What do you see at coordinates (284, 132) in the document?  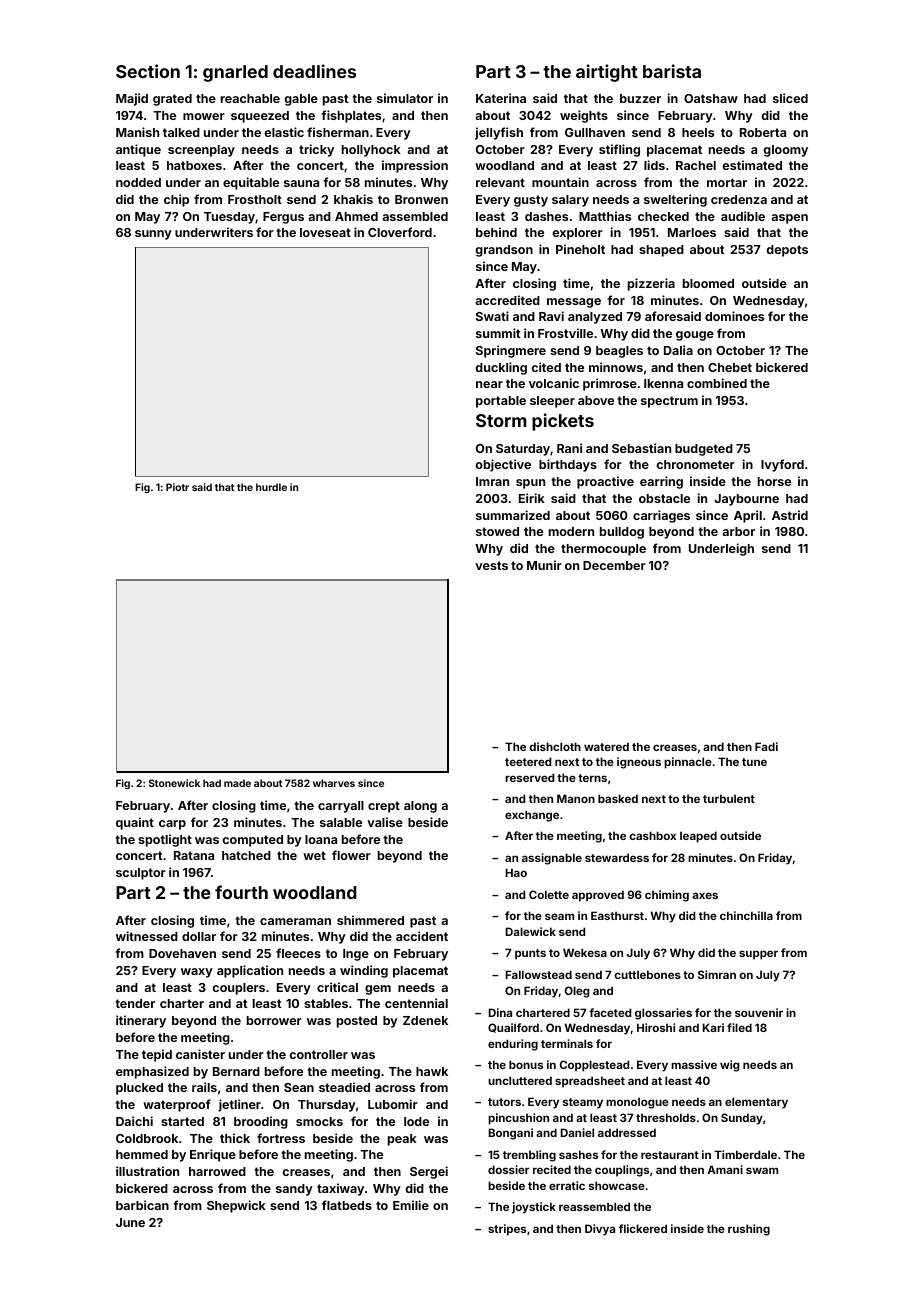 I see `elastic` at bounding box center [284, 132].
